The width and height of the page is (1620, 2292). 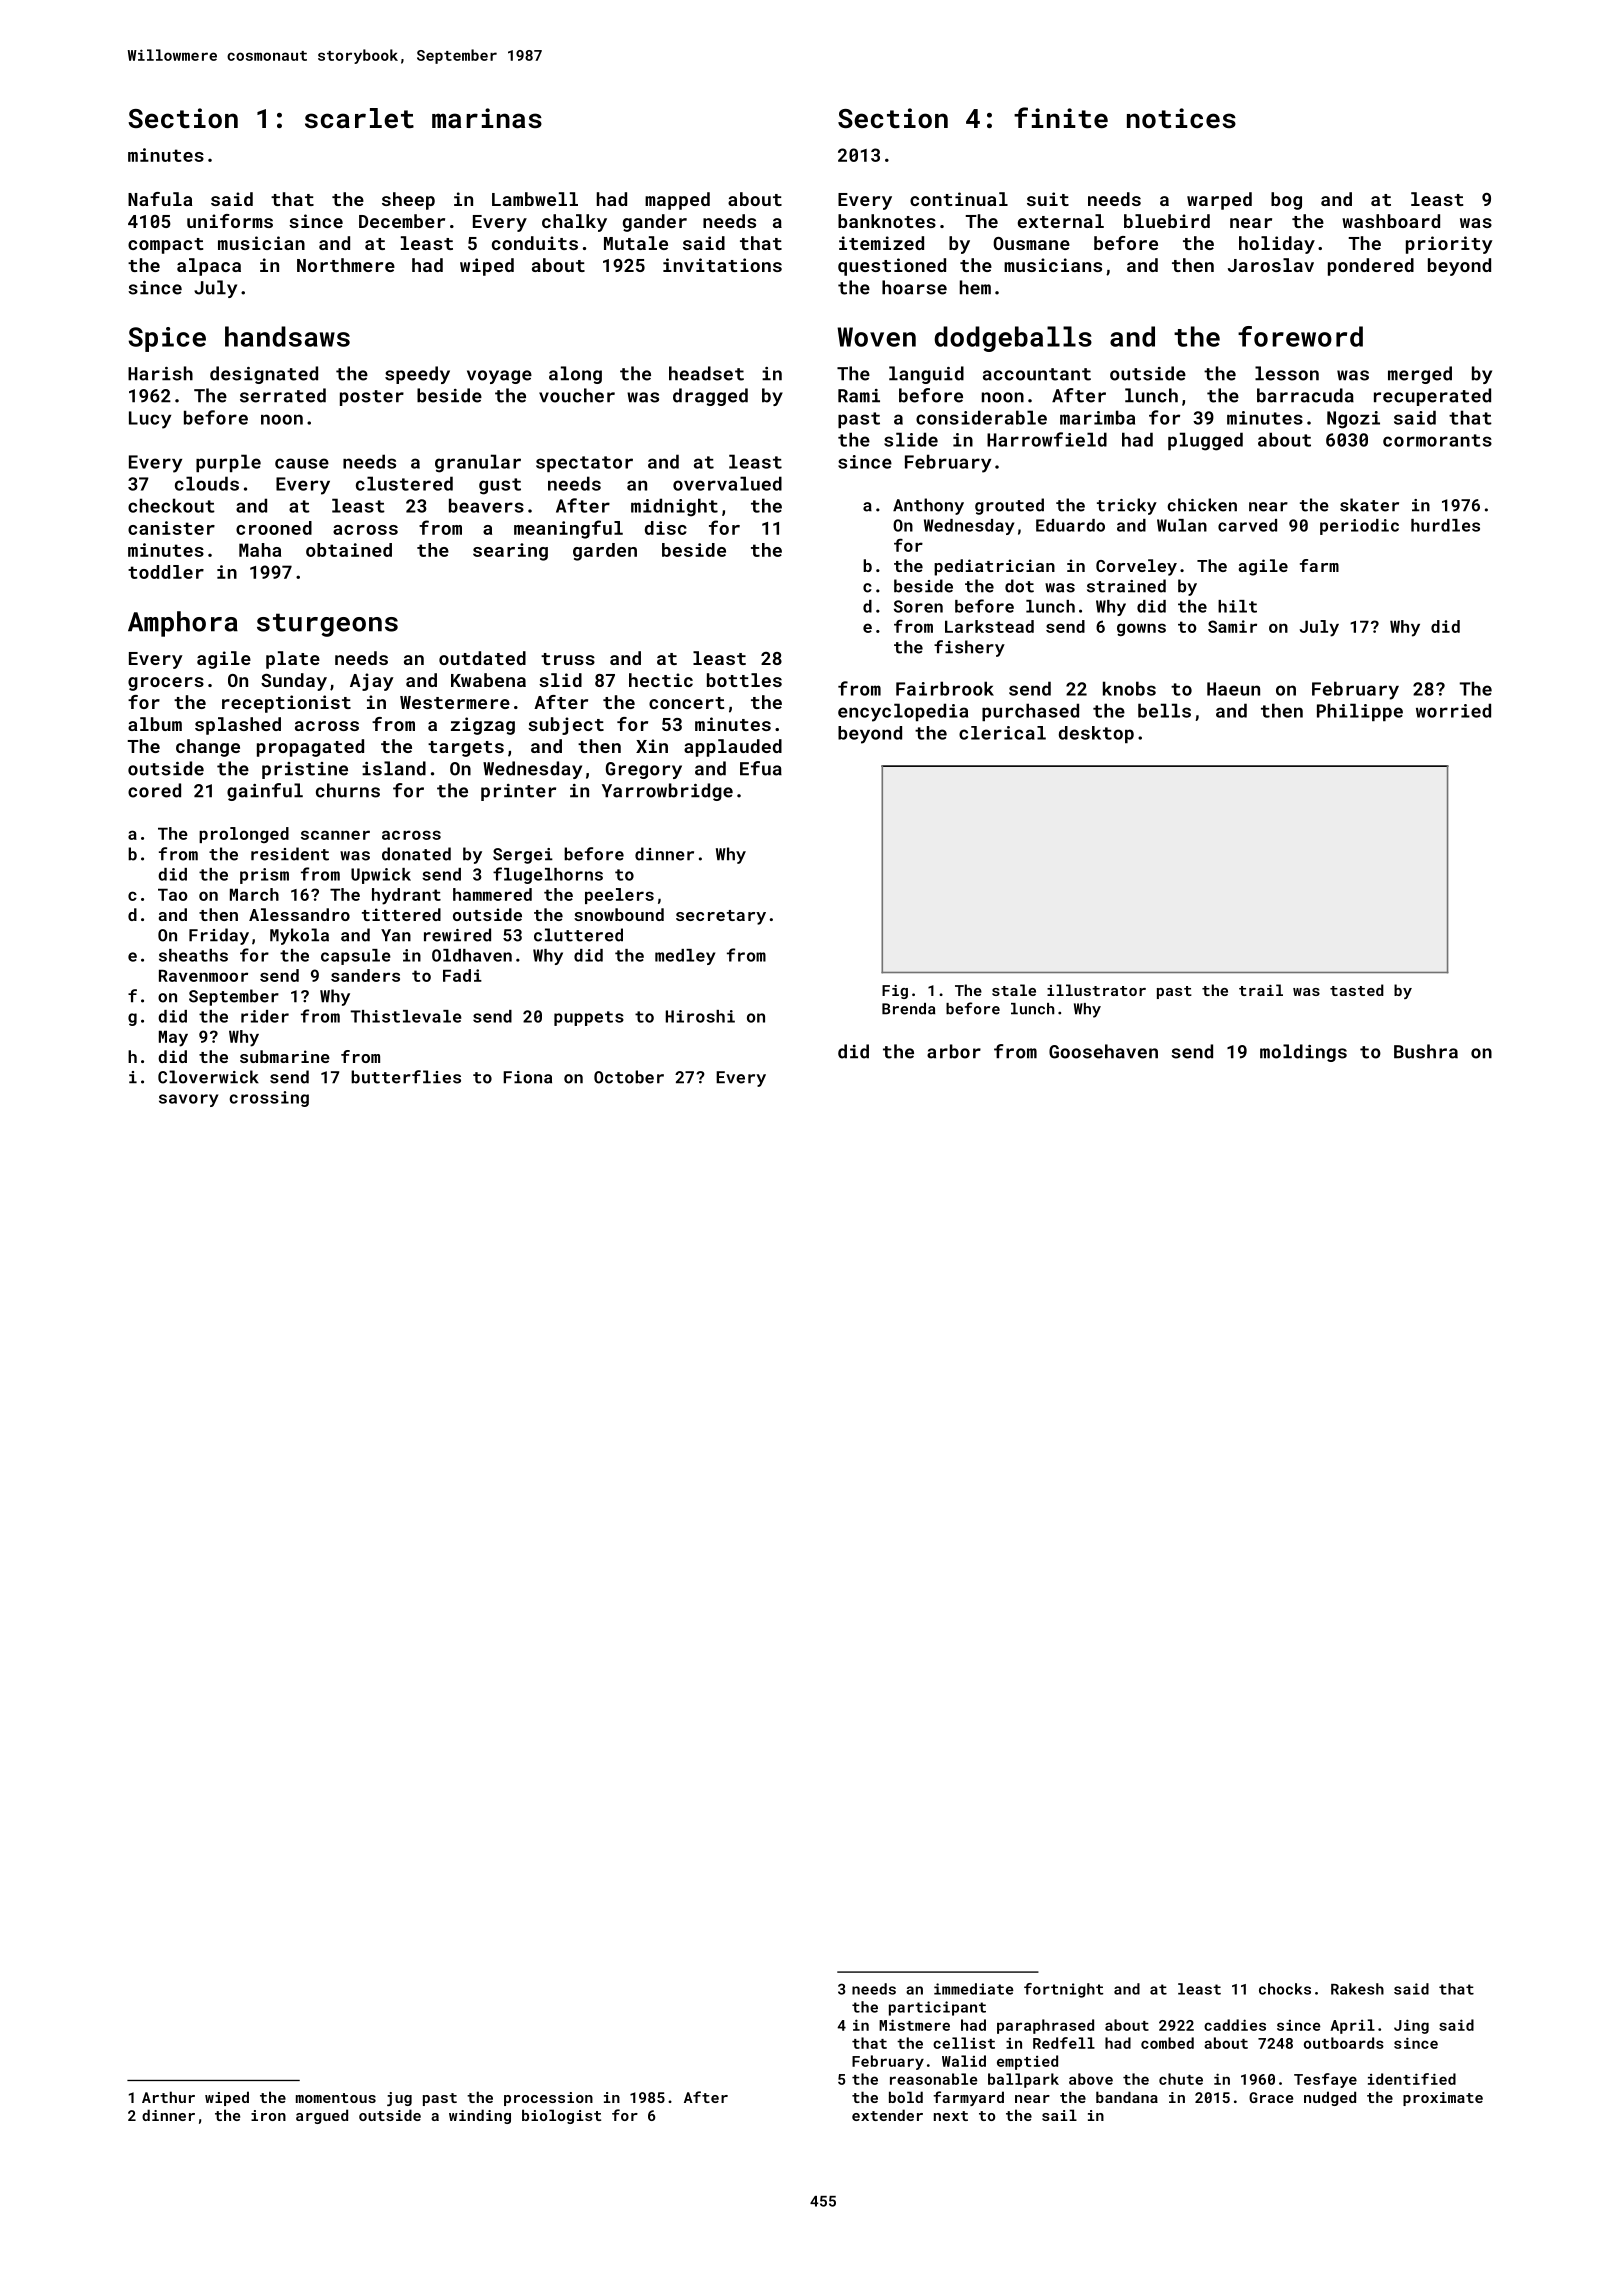 I want to click on Tao, so click(x=173, y=894).
